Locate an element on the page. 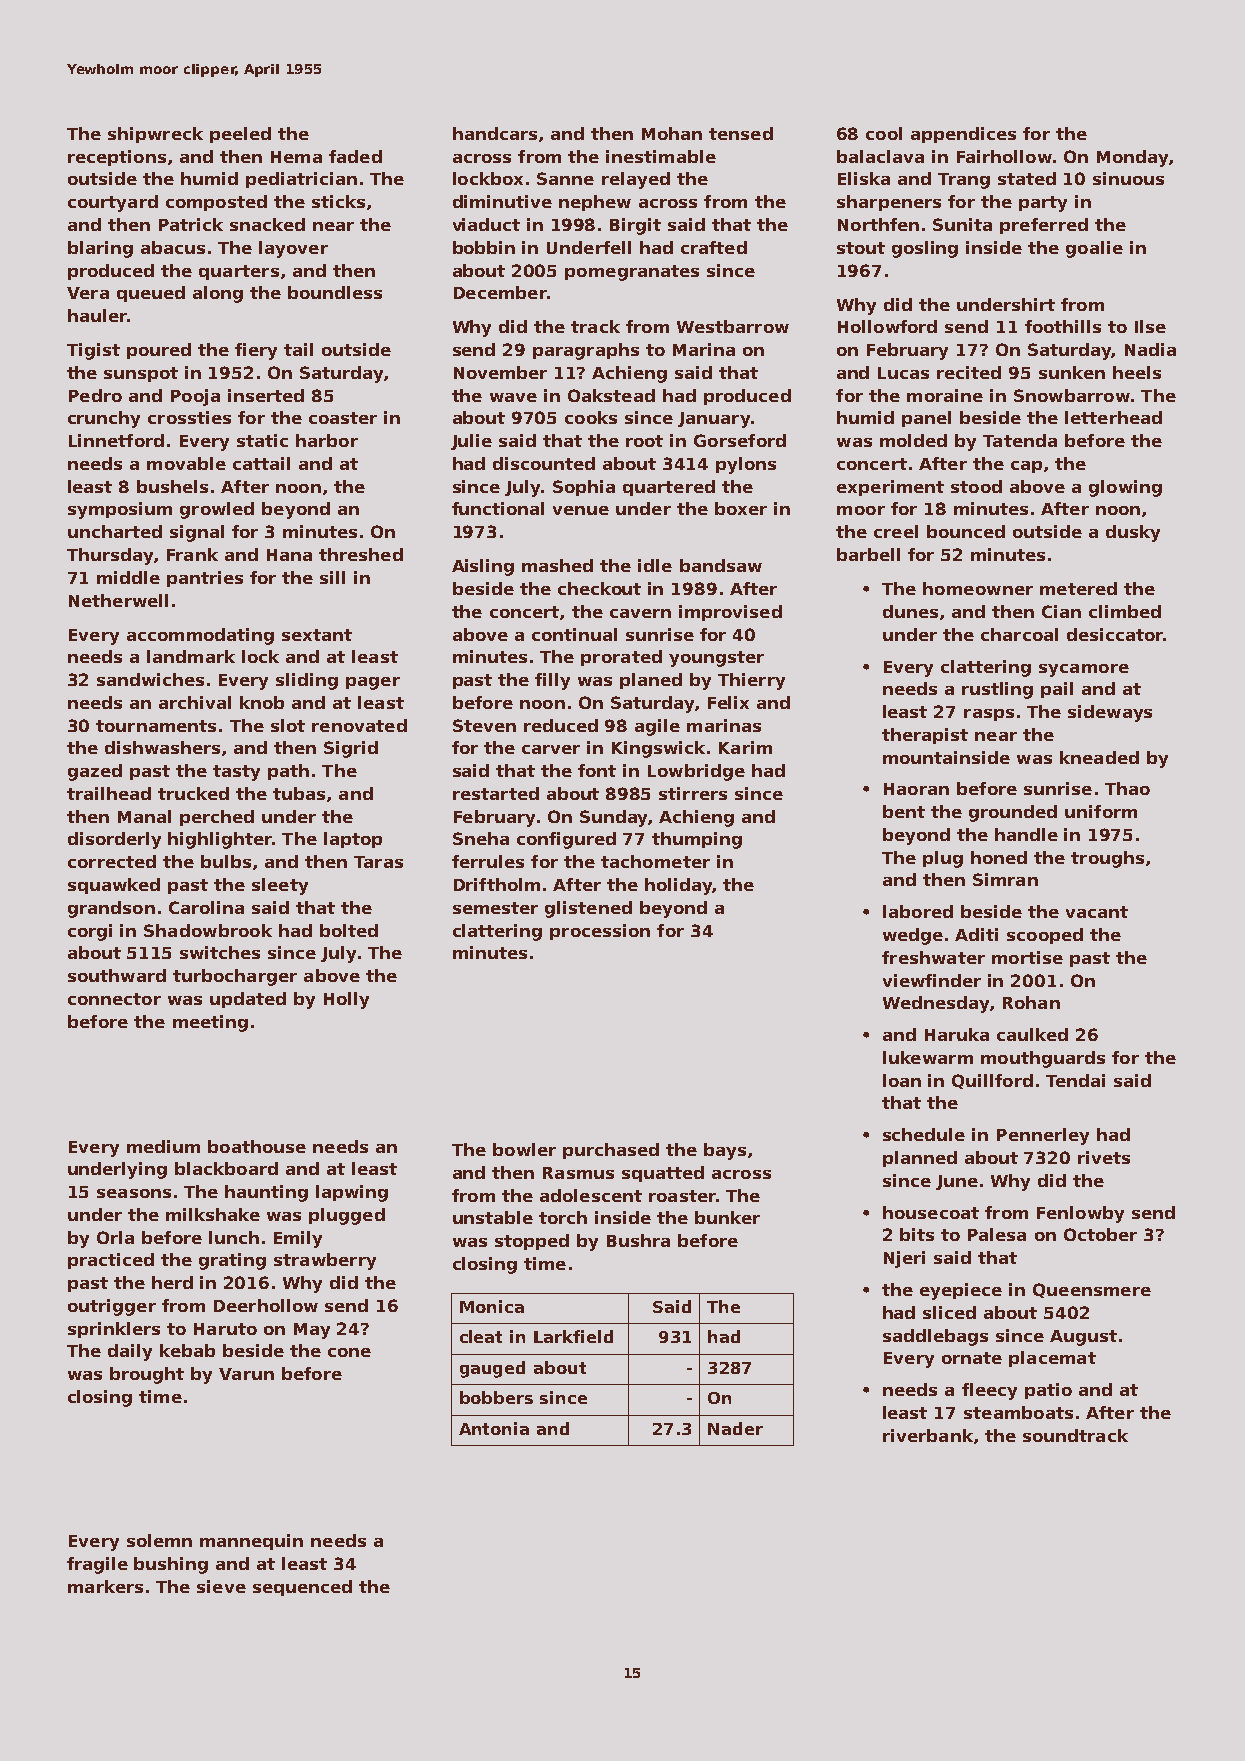 Image resolution: width=1245 pixels, height=1761 pixels. Nader is located at coordinates (735, 1428).
